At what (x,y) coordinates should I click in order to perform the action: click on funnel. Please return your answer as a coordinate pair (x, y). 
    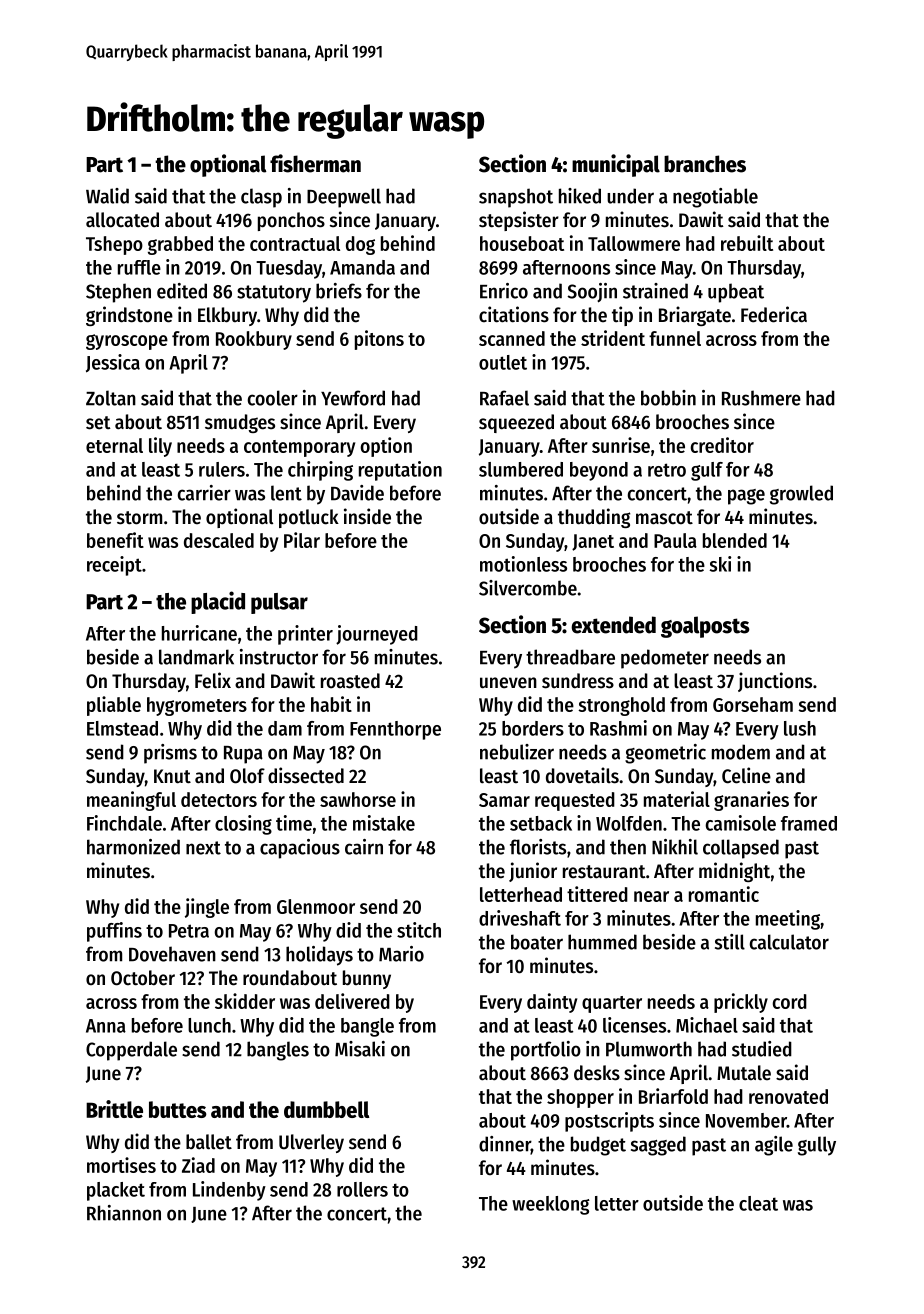
    Looking at the image, I should click on (675, 338).
